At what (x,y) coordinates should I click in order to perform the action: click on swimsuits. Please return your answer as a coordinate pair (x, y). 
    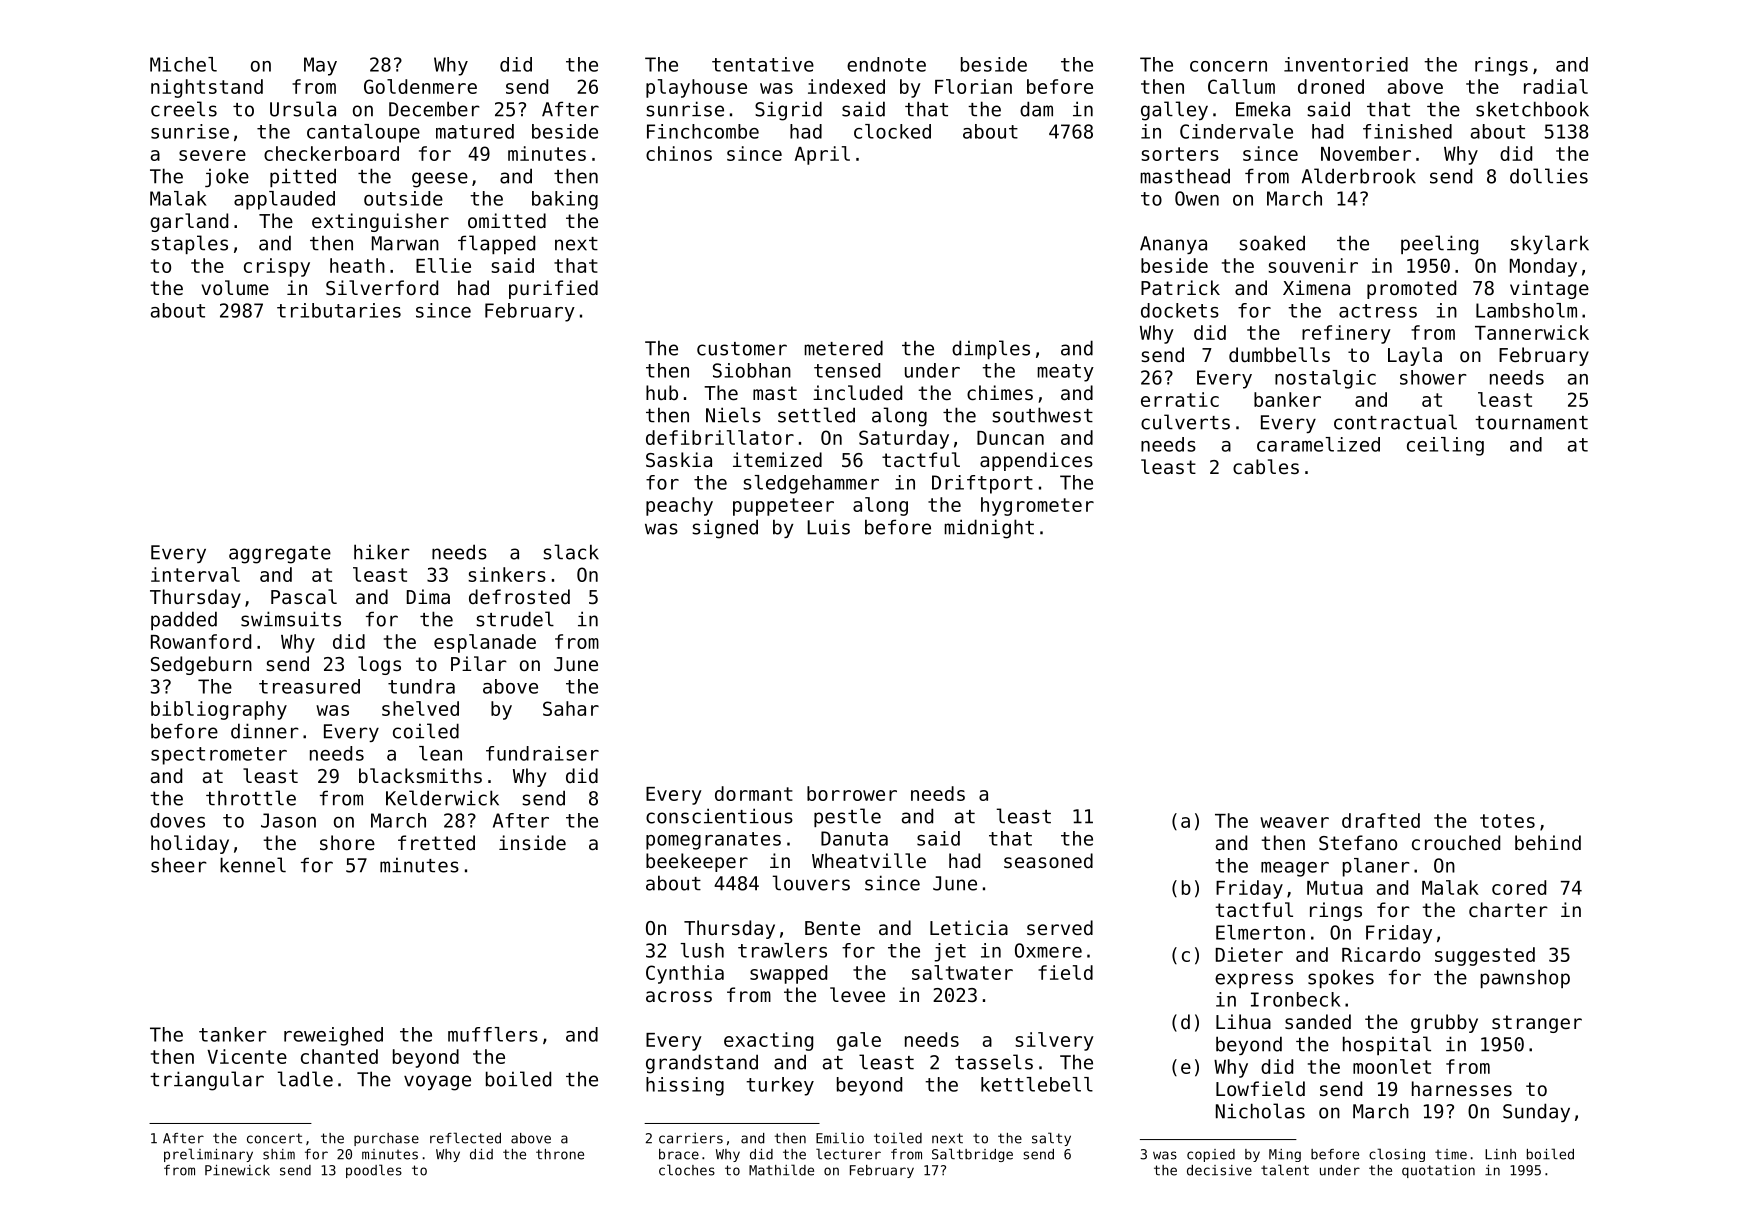
    Looking at the image, I should click on (291, 619).
